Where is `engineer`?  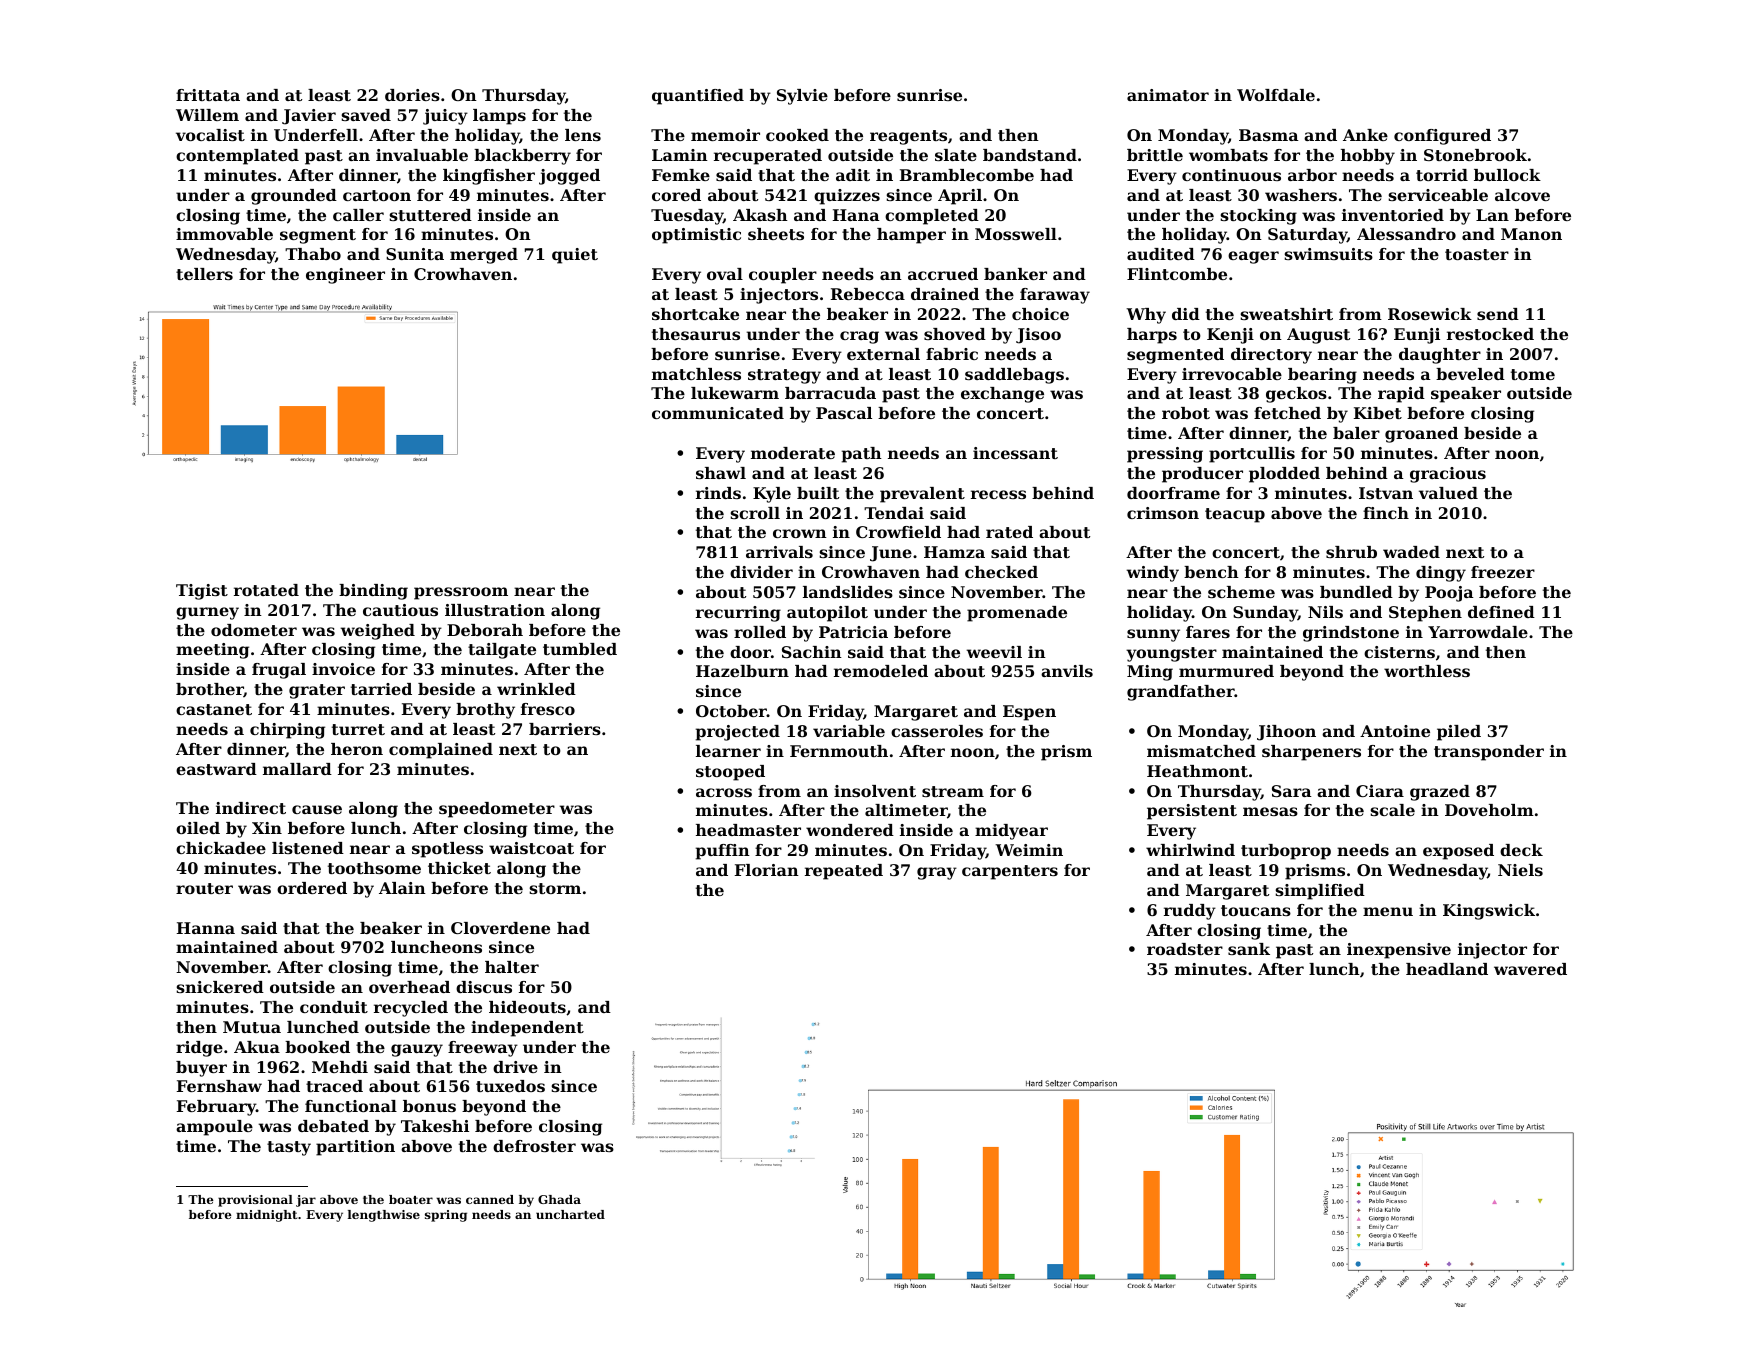 engineer is located at coordinates (345, 276).
